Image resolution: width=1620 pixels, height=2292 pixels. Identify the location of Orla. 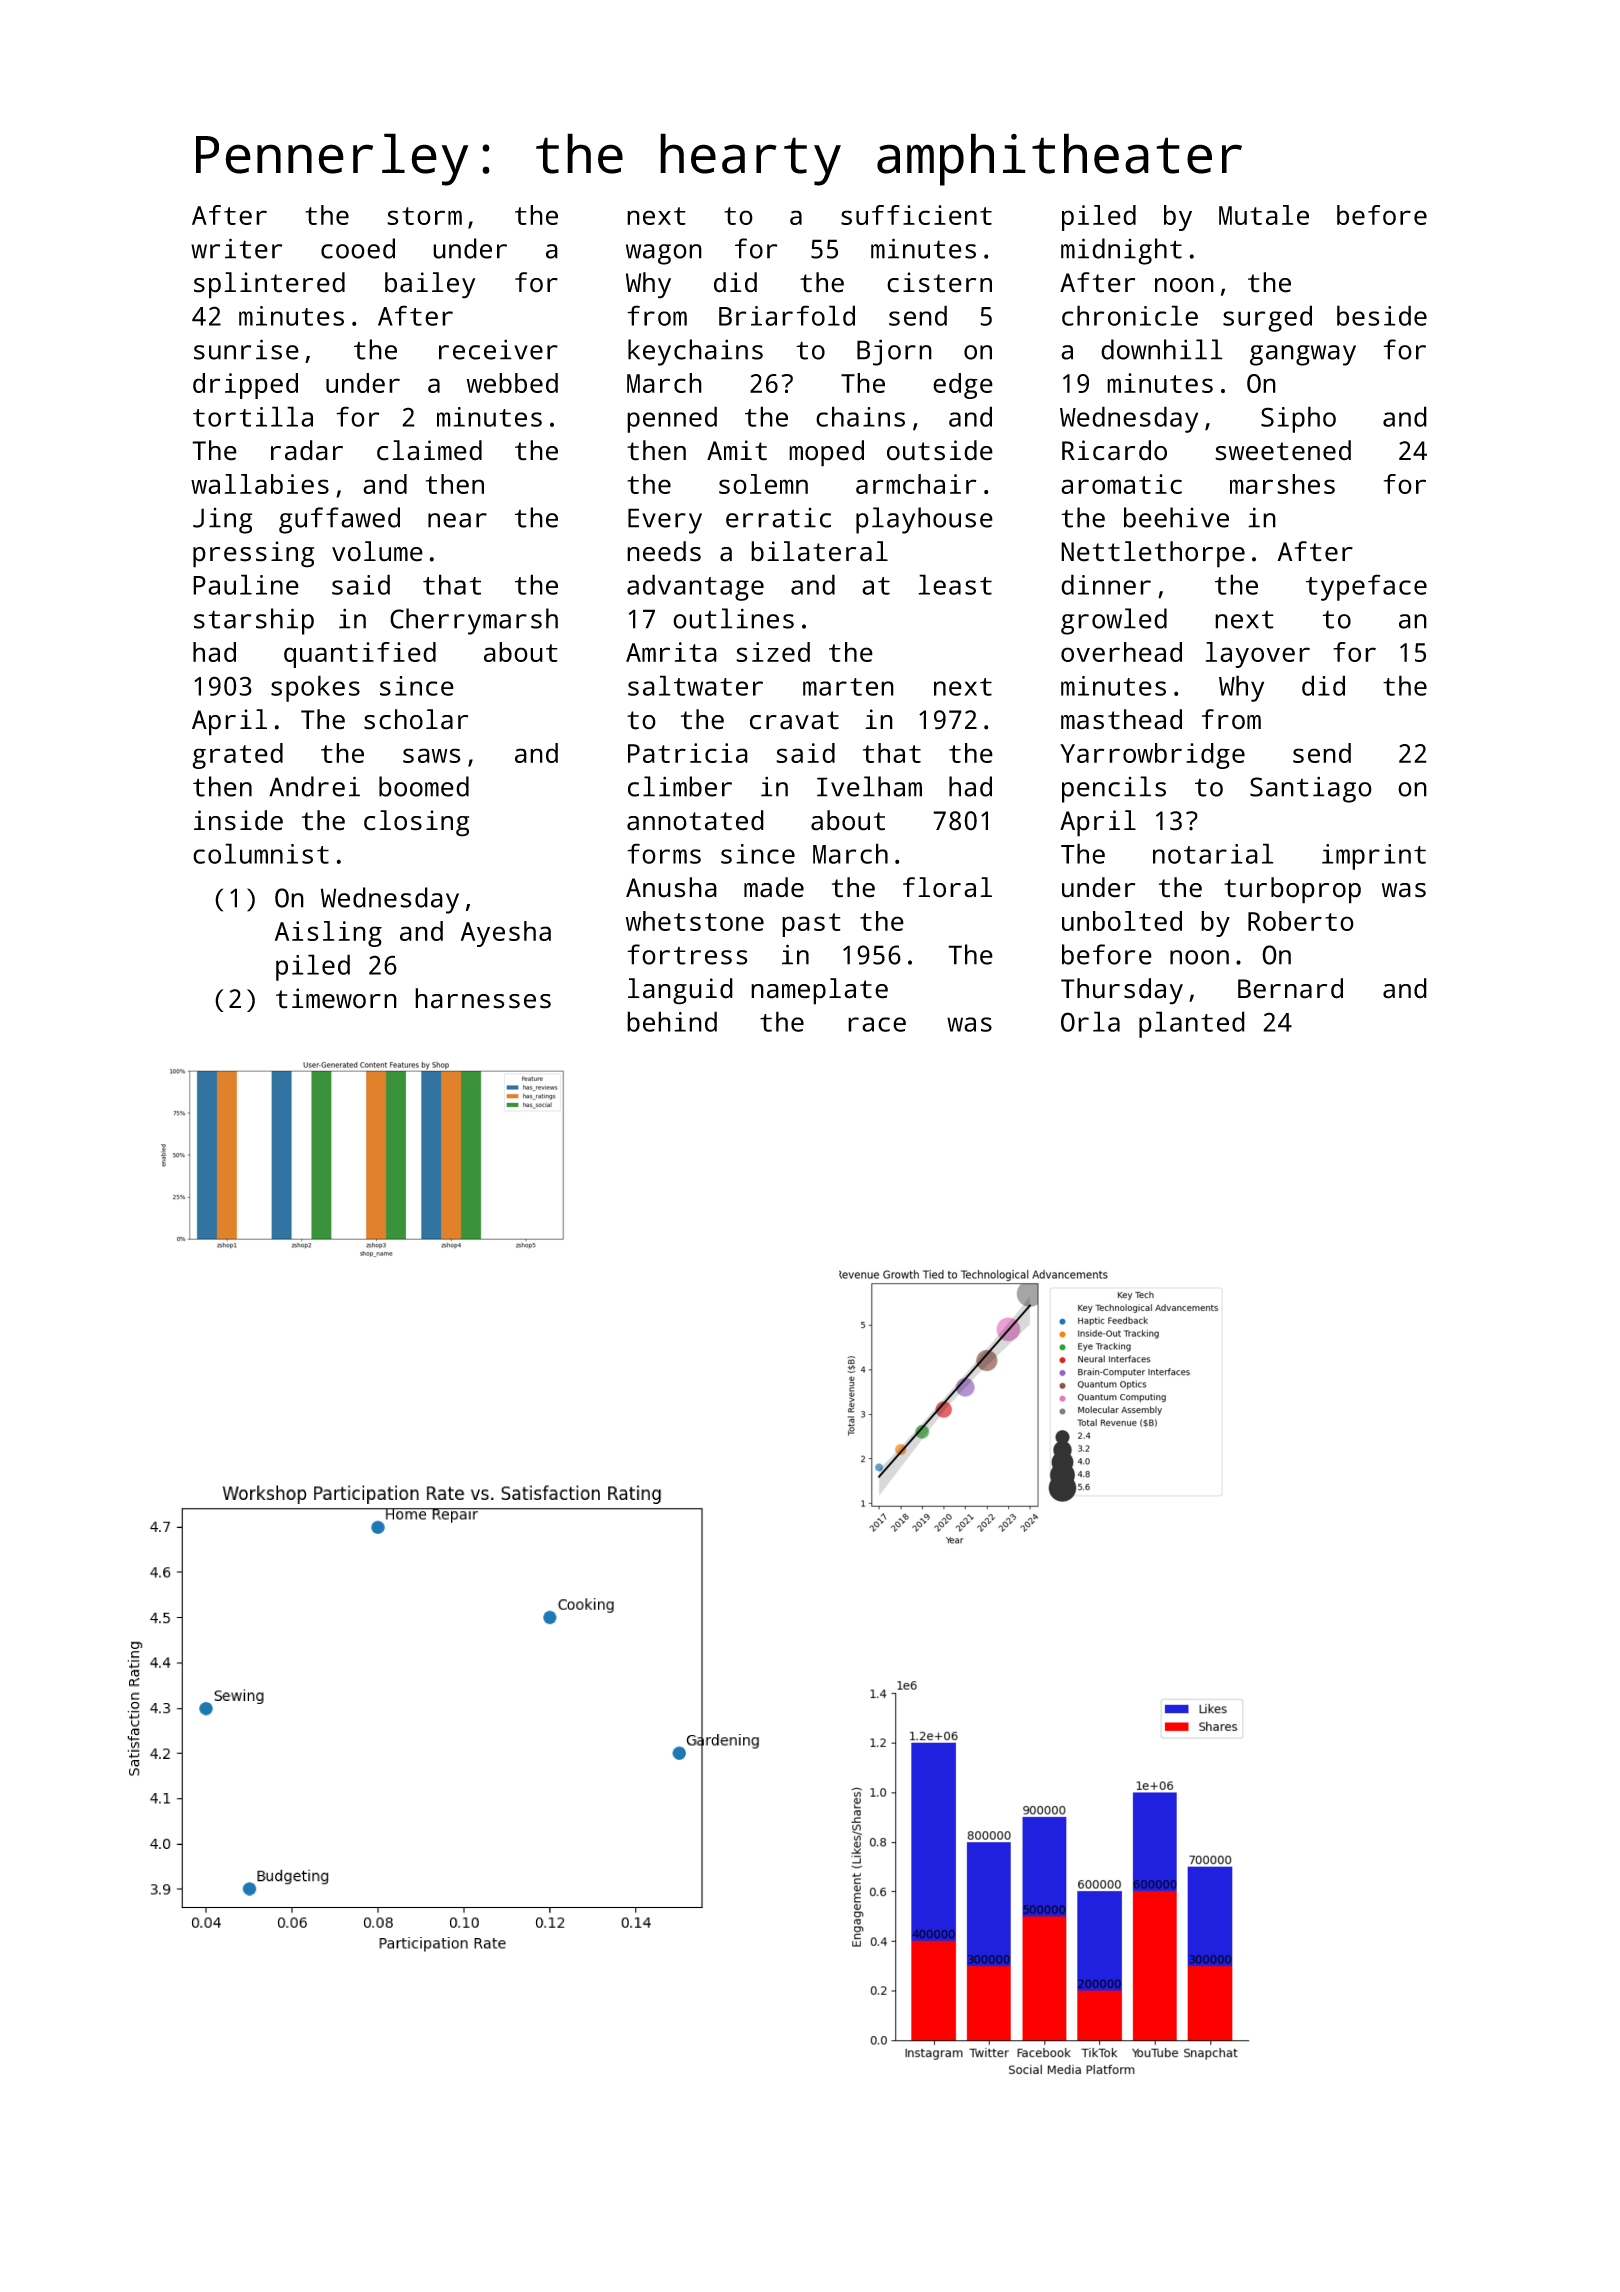
(1090, 1021).
